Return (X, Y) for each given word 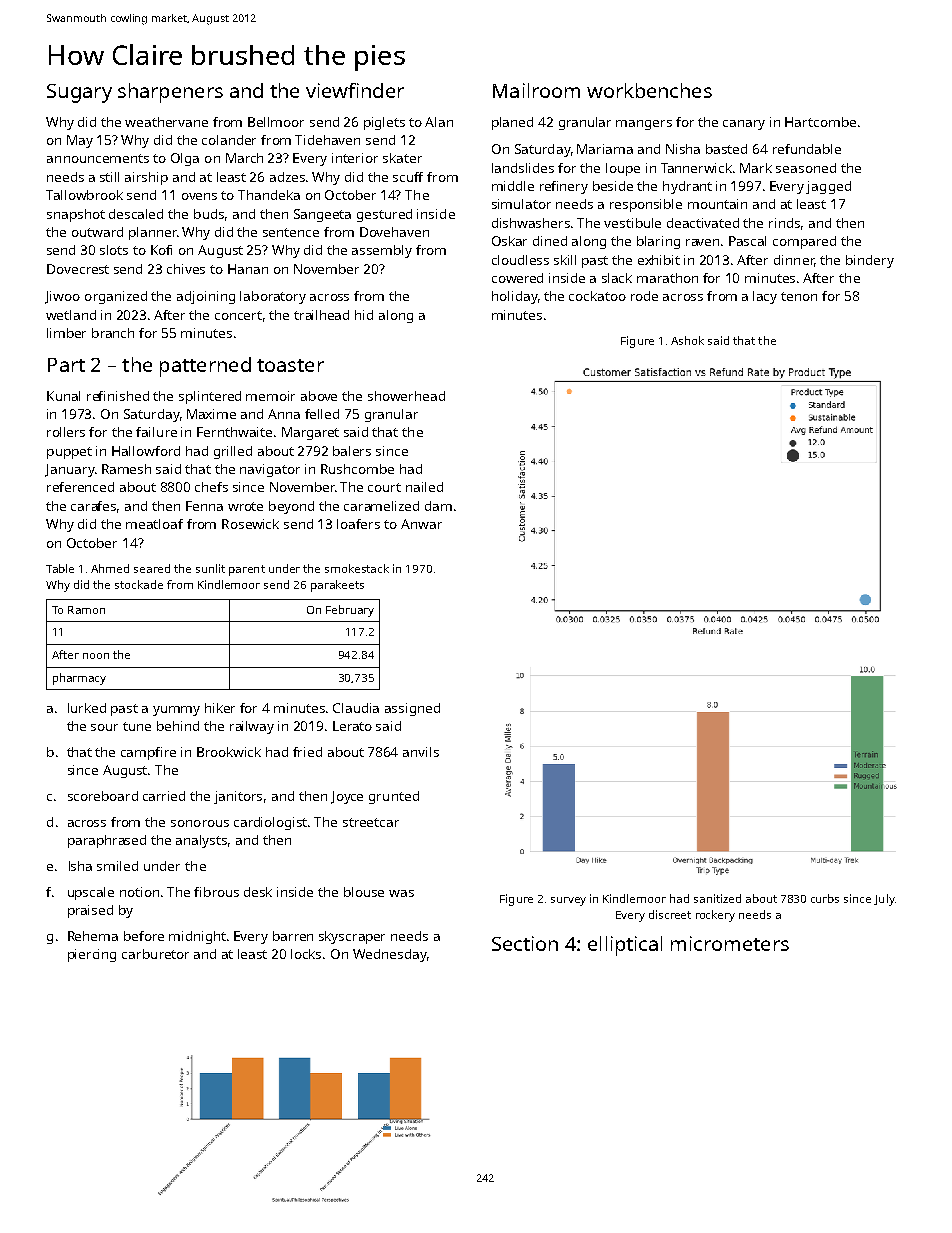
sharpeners (170, 93)
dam (438, 506)
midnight (197, 937)
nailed (424, 487)
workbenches (649, 90)
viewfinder (355, 90)
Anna (284, 414)
